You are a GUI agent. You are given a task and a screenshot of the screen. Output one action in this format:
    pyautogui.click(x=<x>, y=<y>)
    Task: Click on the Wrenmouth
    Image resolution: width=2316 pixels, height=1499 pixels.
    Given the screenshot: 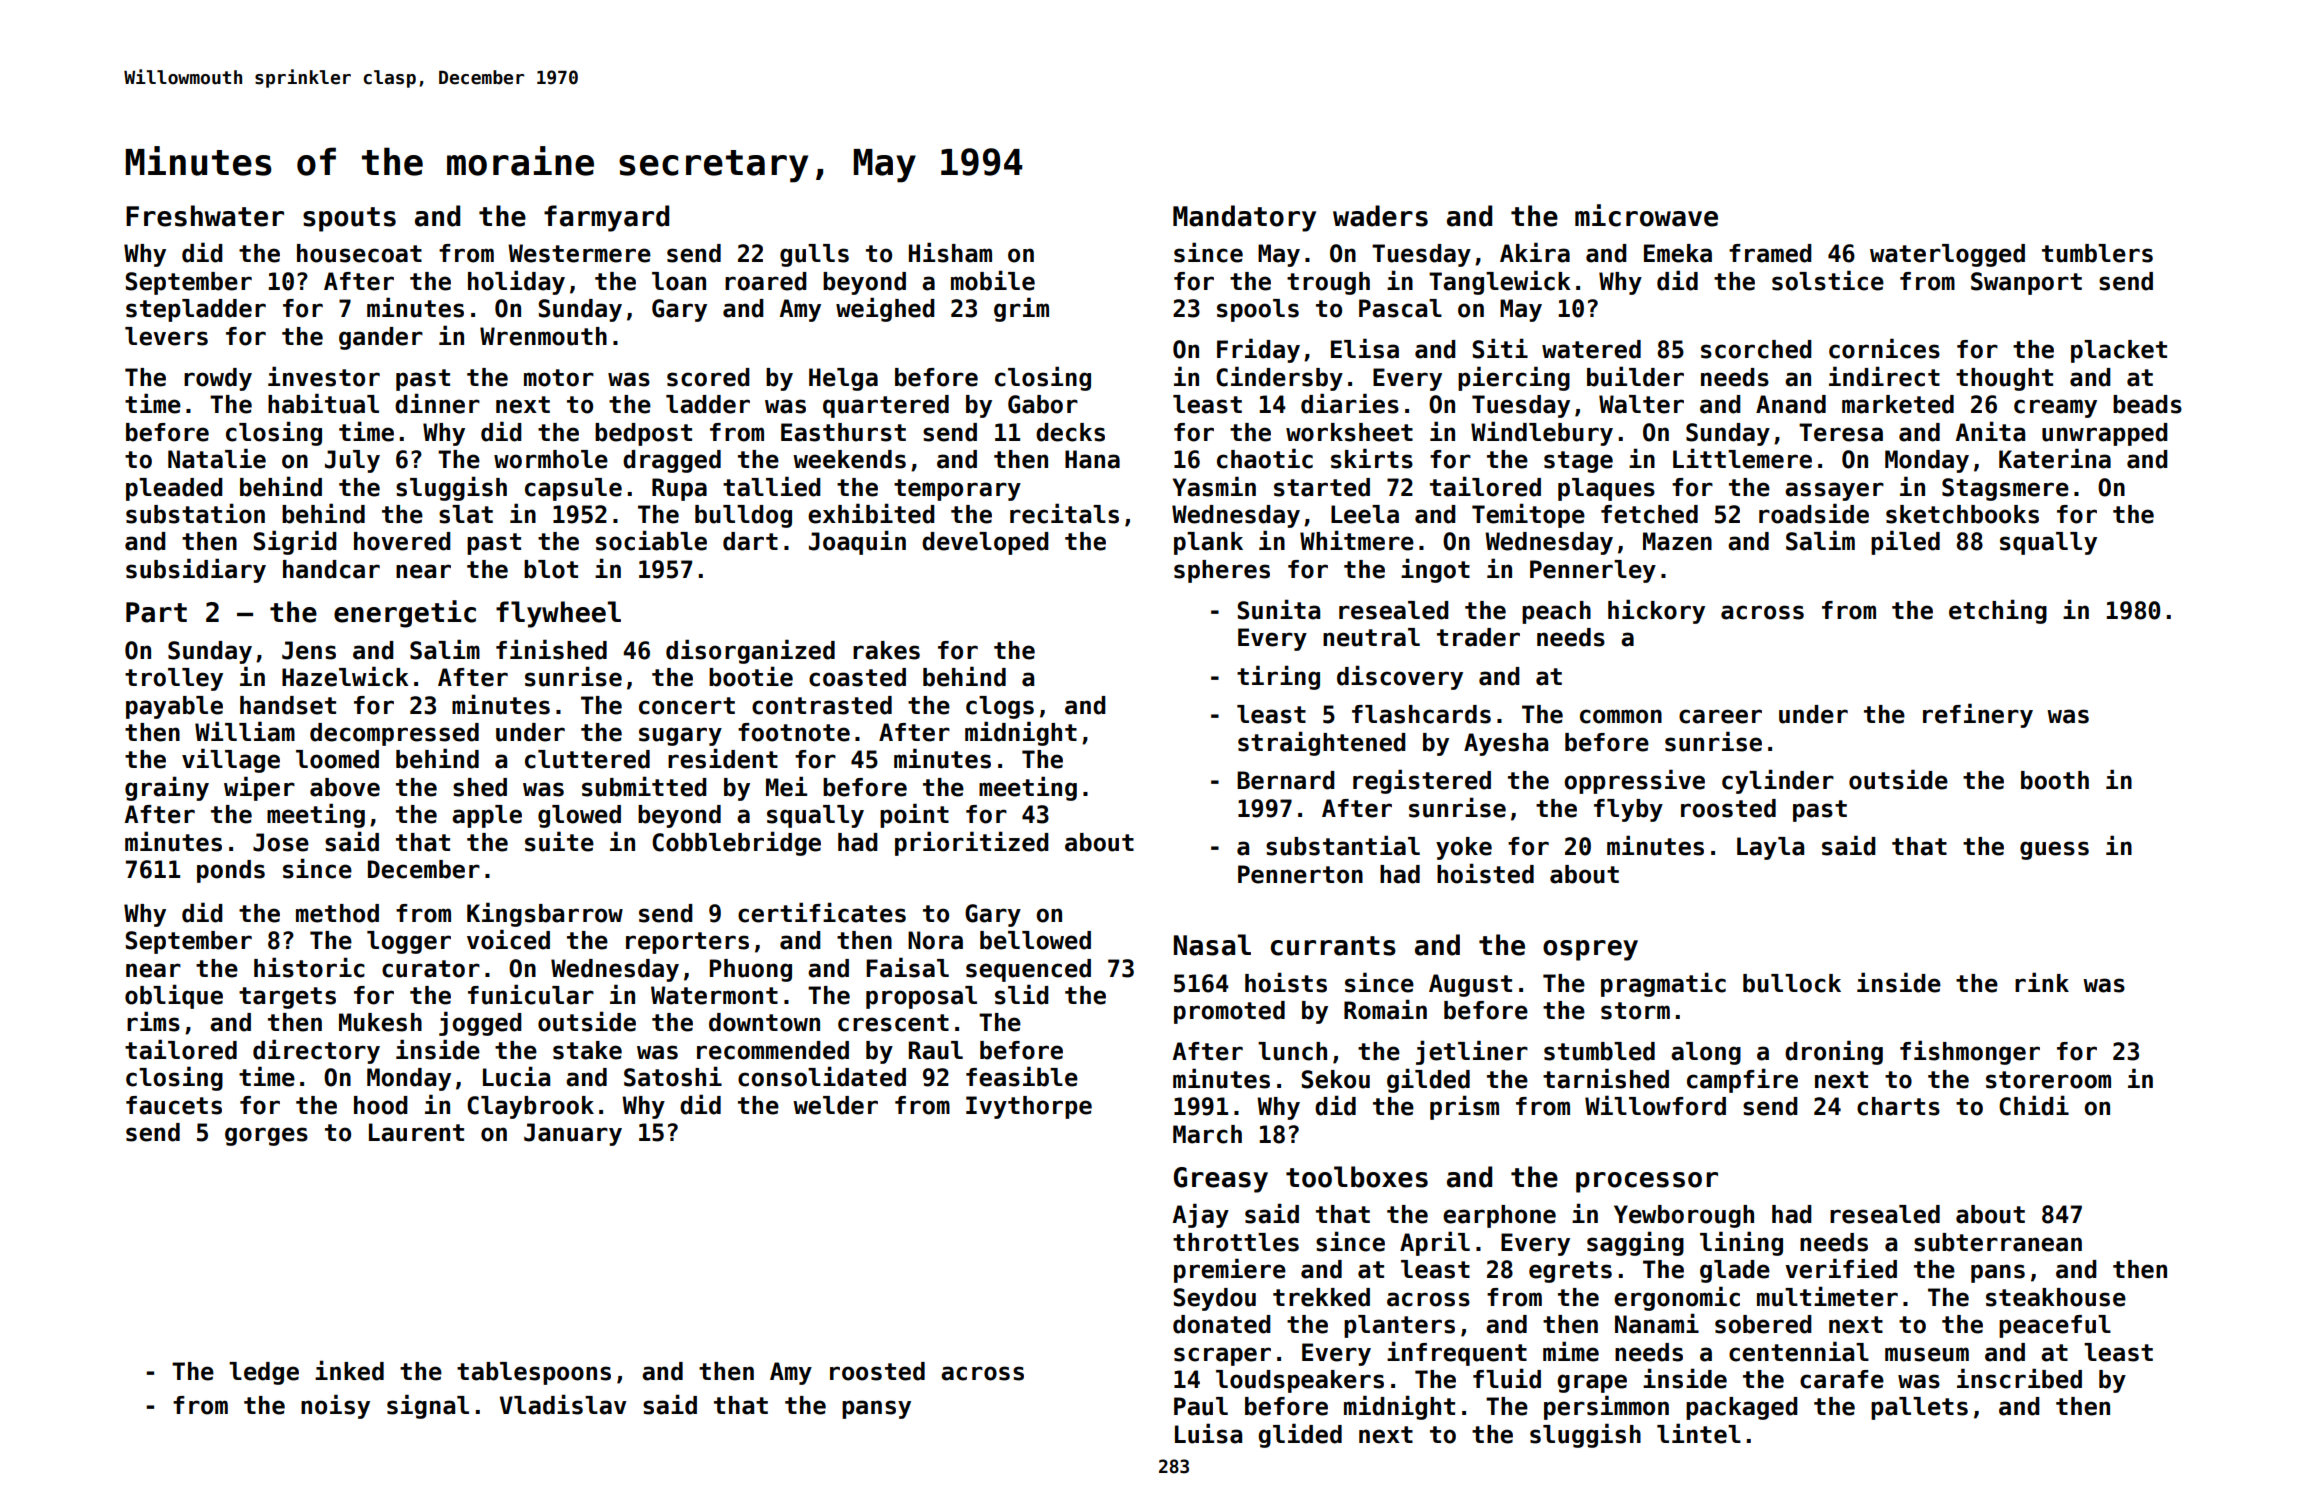 What is the action you would take?
    pyautogui.click(x=543, y=336)
